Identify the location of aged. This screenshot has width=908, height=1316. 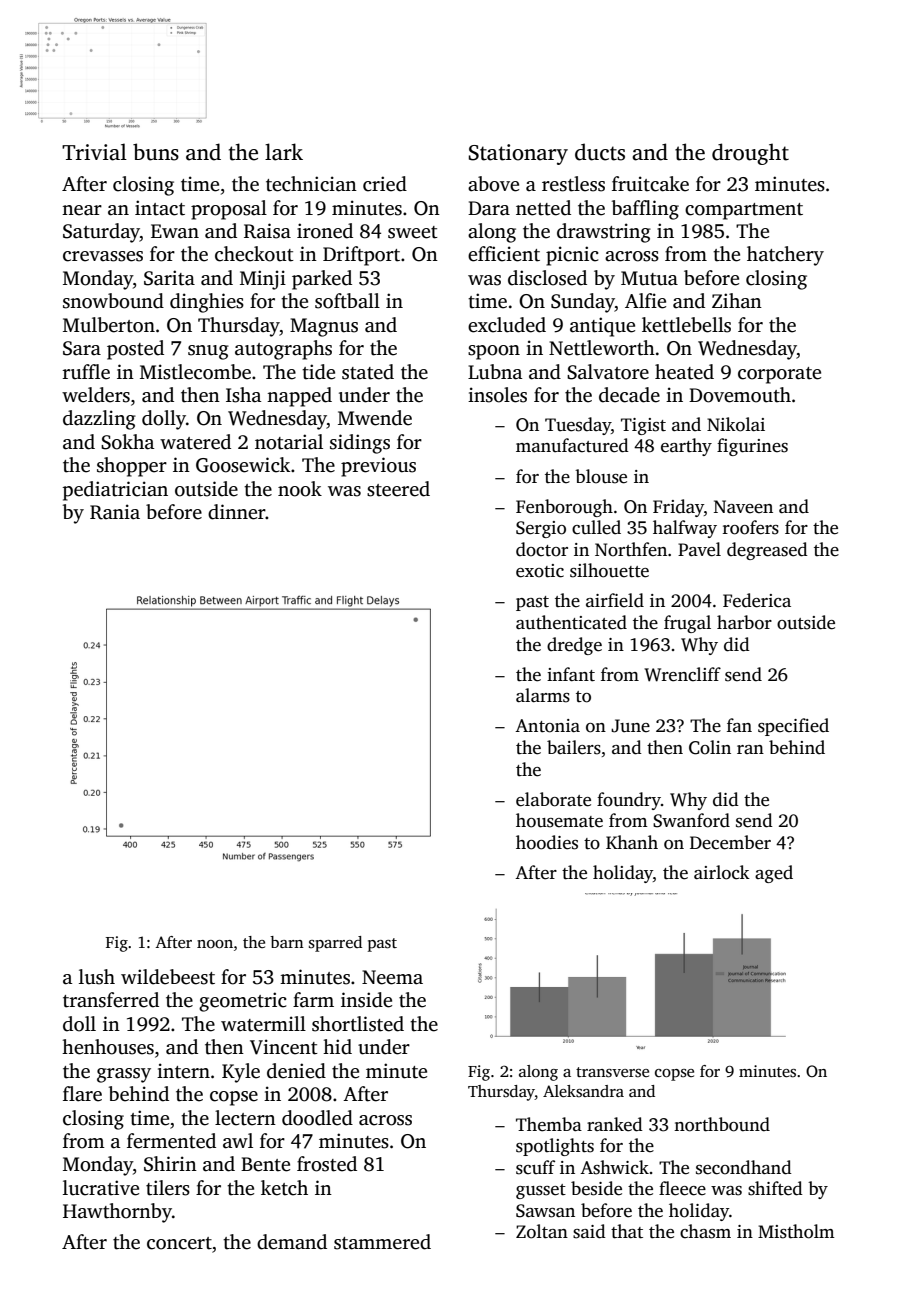
(774, 874).
